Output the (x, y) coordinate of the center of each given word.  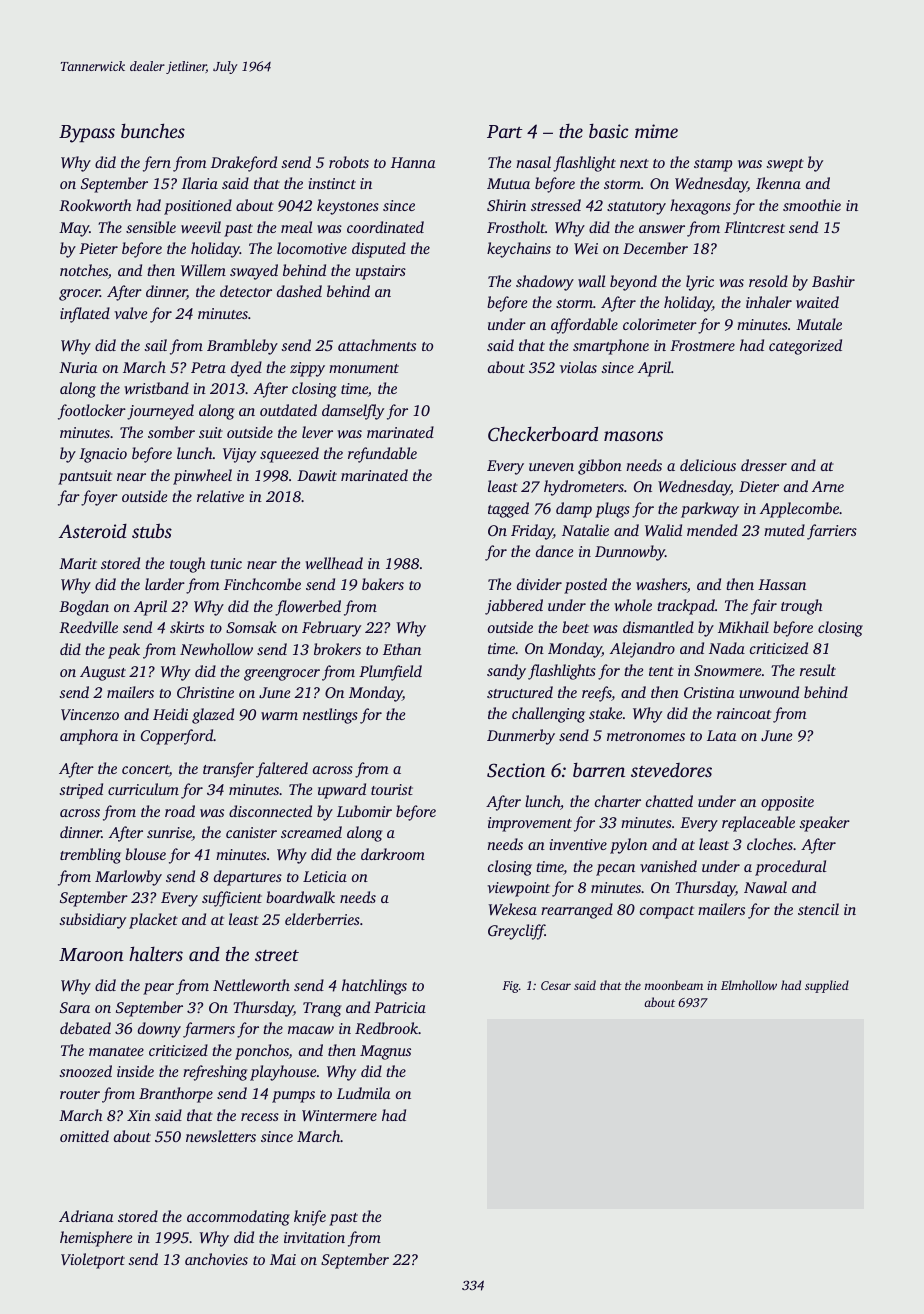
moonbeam (674, 985)
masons (633, 436)
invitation (314, 1237)
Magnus (385, 1052)
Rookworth (95, 205)
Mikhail (743, 627)
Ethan (402, 649)
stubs (152, 530)
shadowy (545, 283)
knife (310, 1218)
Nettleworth (251, 985)
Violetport (93, 1261)
